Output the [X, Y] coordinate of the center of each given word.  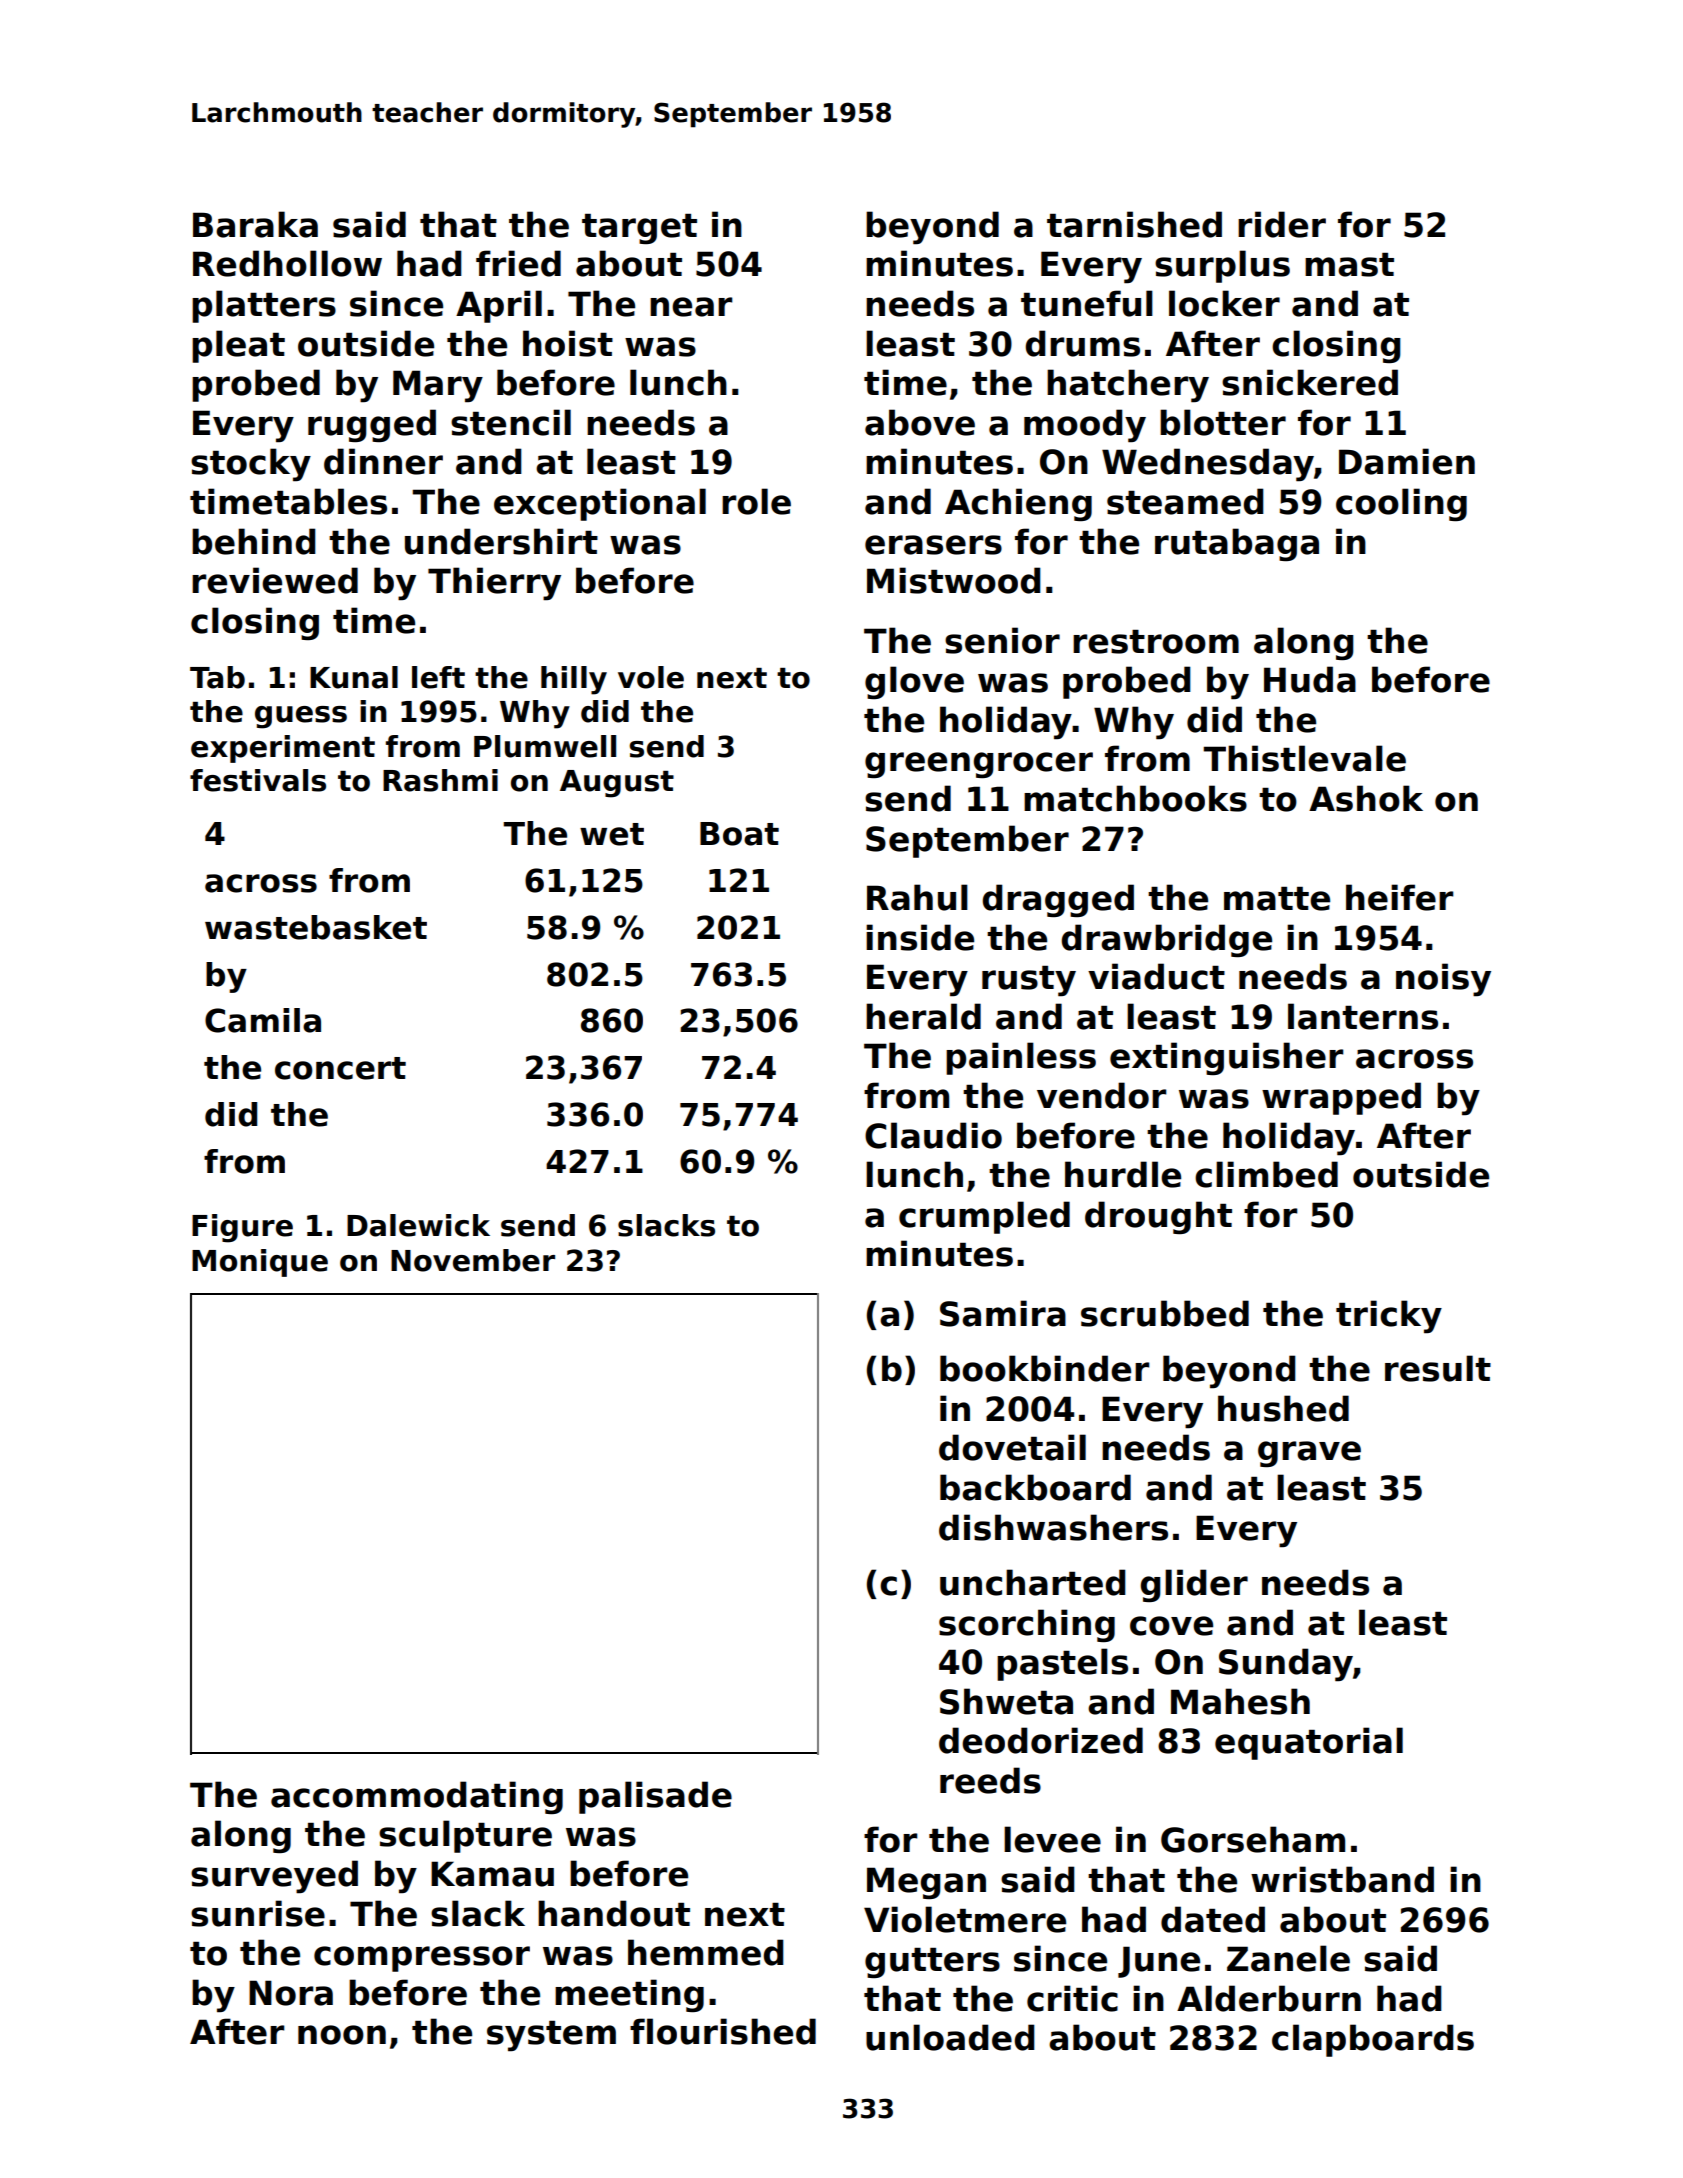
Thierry [494, 584]
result [1438, 1368]
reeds [990, 1780]
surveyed [274, 1877]
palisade [655, 1797]
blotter [1223, 422]
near [691, 307]
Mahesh [1240, 1701]
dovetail [1012, 1447]
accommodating [417, 1797]
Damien [1407, 461]
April [499, 306]
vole [651, 677]
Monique [260, 1263]
